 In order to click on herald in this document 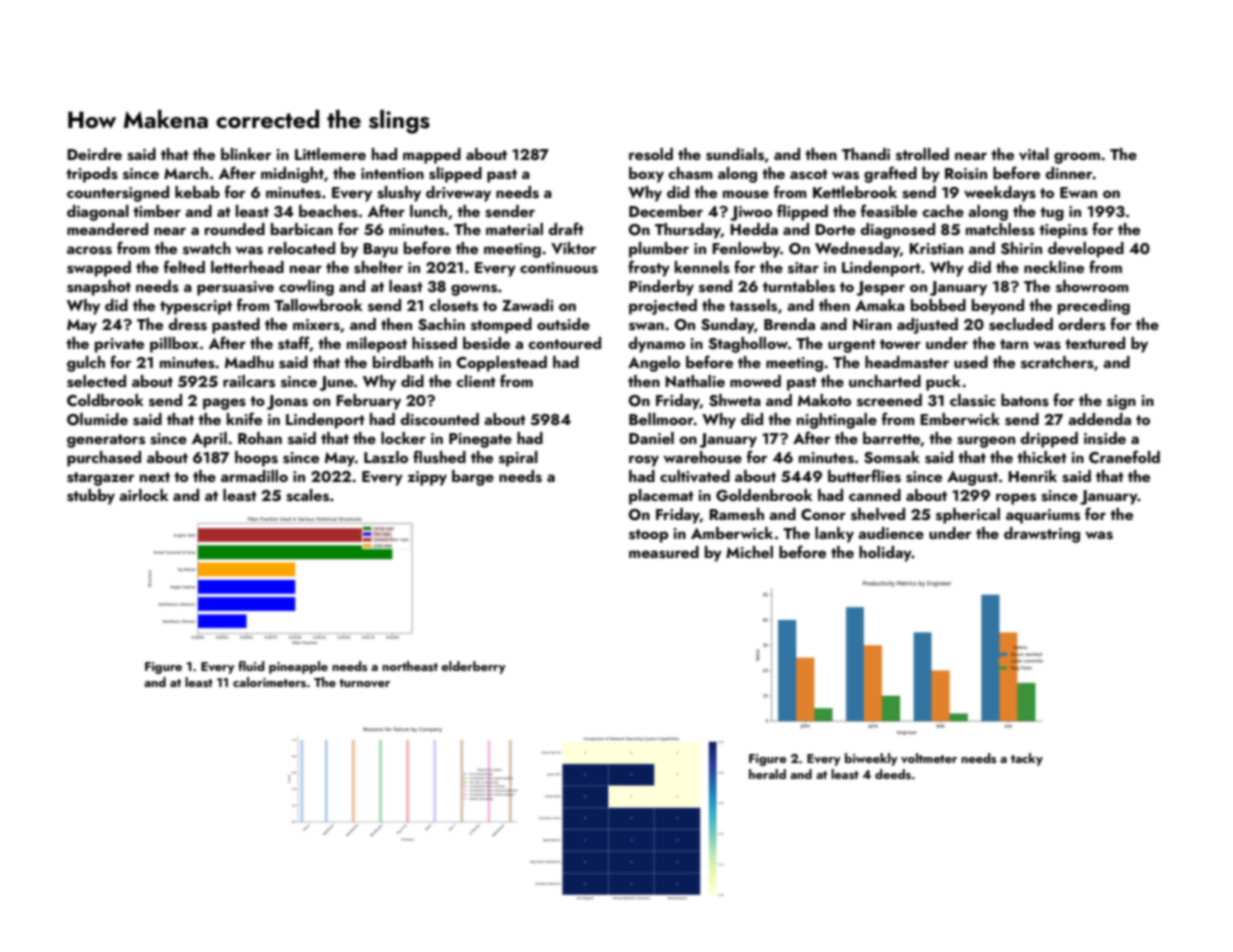, I will do `click(767, 774)`.
